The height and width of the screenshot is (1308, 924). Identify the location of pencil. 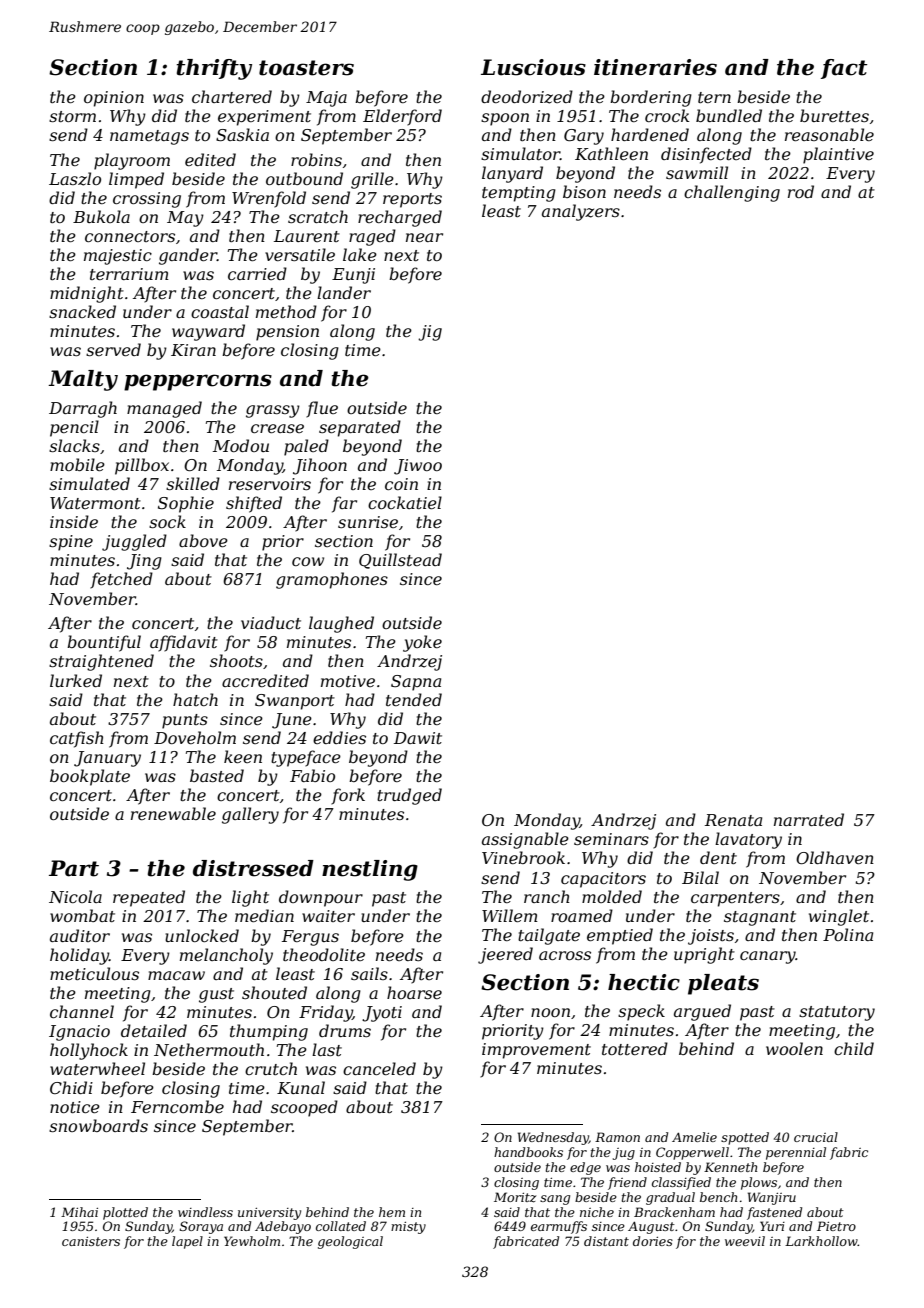
(74, 428).
